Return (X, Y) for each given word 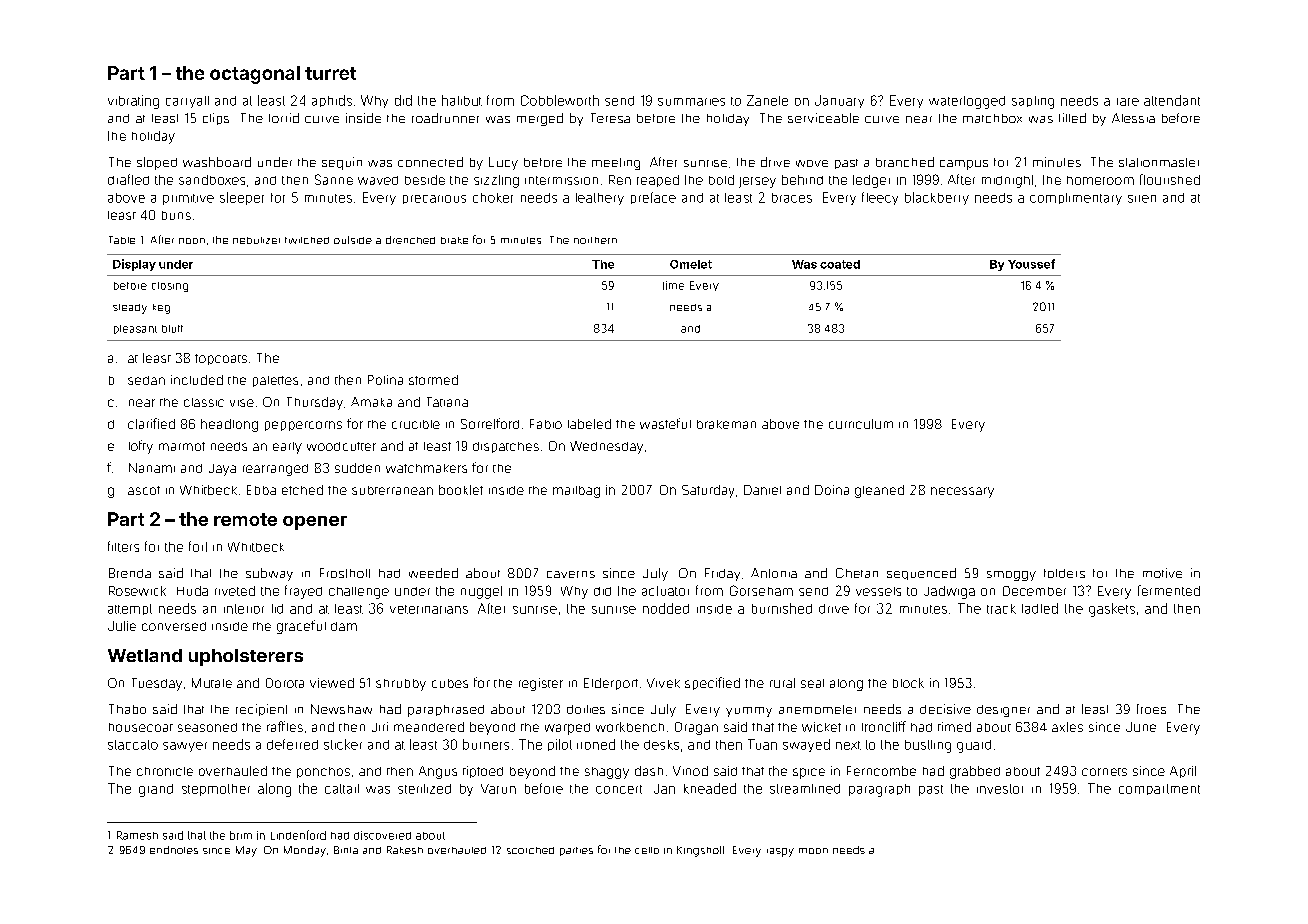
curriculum (861, 424)
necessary (962, 492)
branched (905, 162)
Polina (385, 380)
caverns (571, 574)
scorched (530, 850)
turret (330, 73)
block (908, 683)
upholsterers (246, 657)
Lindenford (298, 835)
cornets (1104, 772)
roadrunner (445, 118)
